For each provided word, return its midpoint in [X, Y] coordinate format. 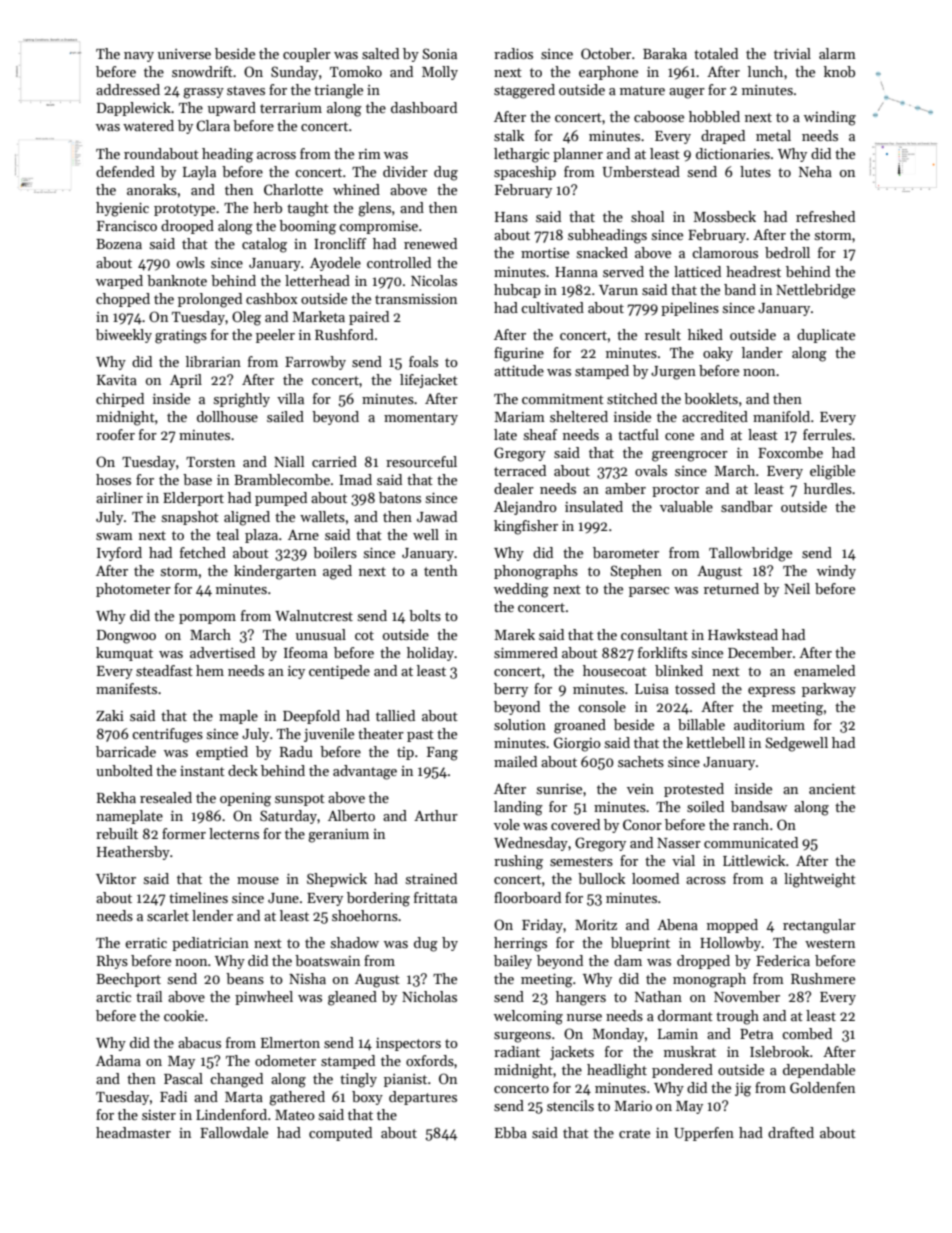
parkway [829, 690]
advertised [222, 652]
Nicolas [434, 280]
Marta [244, 1097]
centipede [339, 672]
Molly [440, 73]
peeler [275, 336]
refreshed [825, 216]
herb [267, 207]
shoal [647, 216]
